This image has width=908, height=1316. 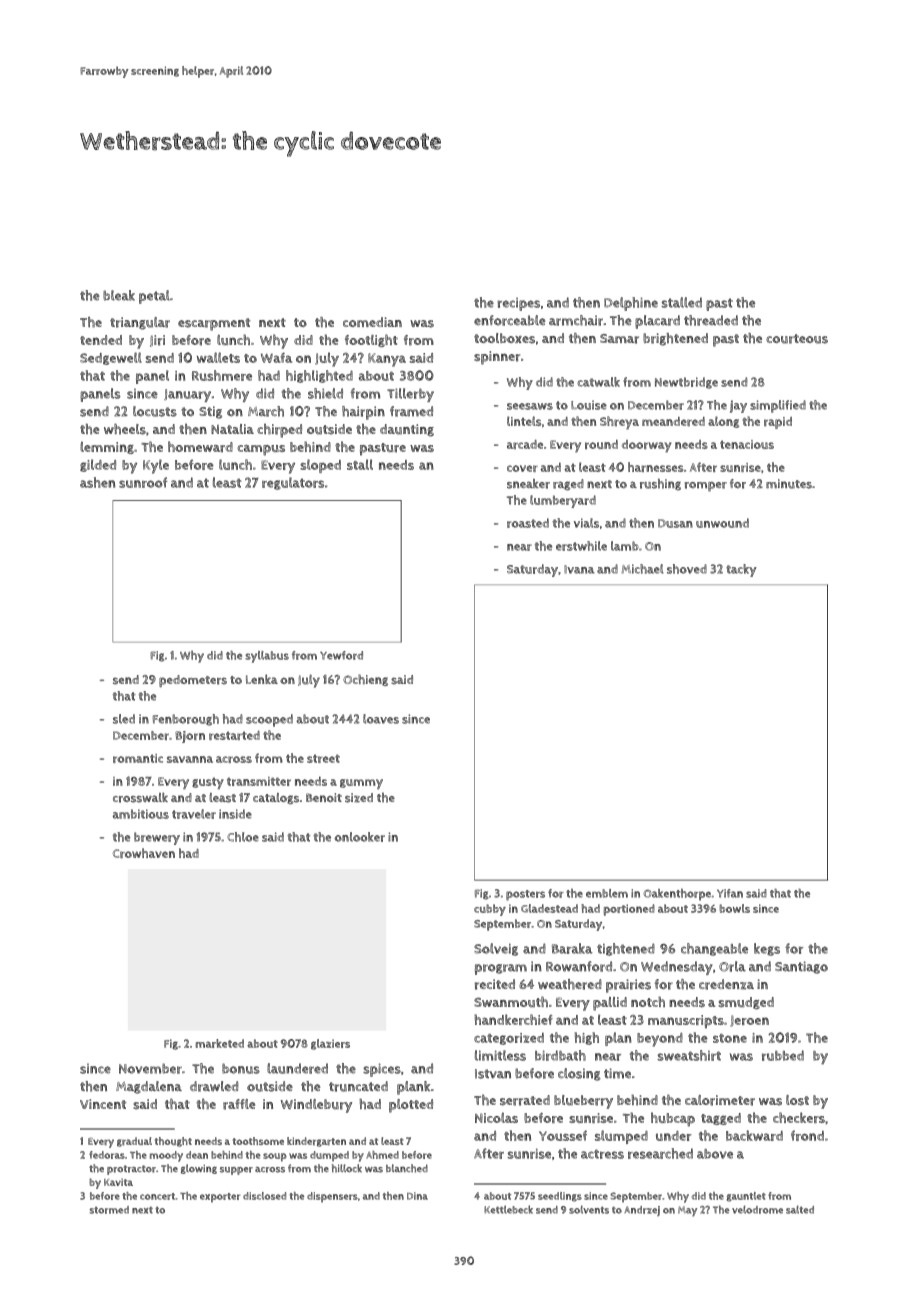 I want to click on bleak, so click(x=119, y=295).
